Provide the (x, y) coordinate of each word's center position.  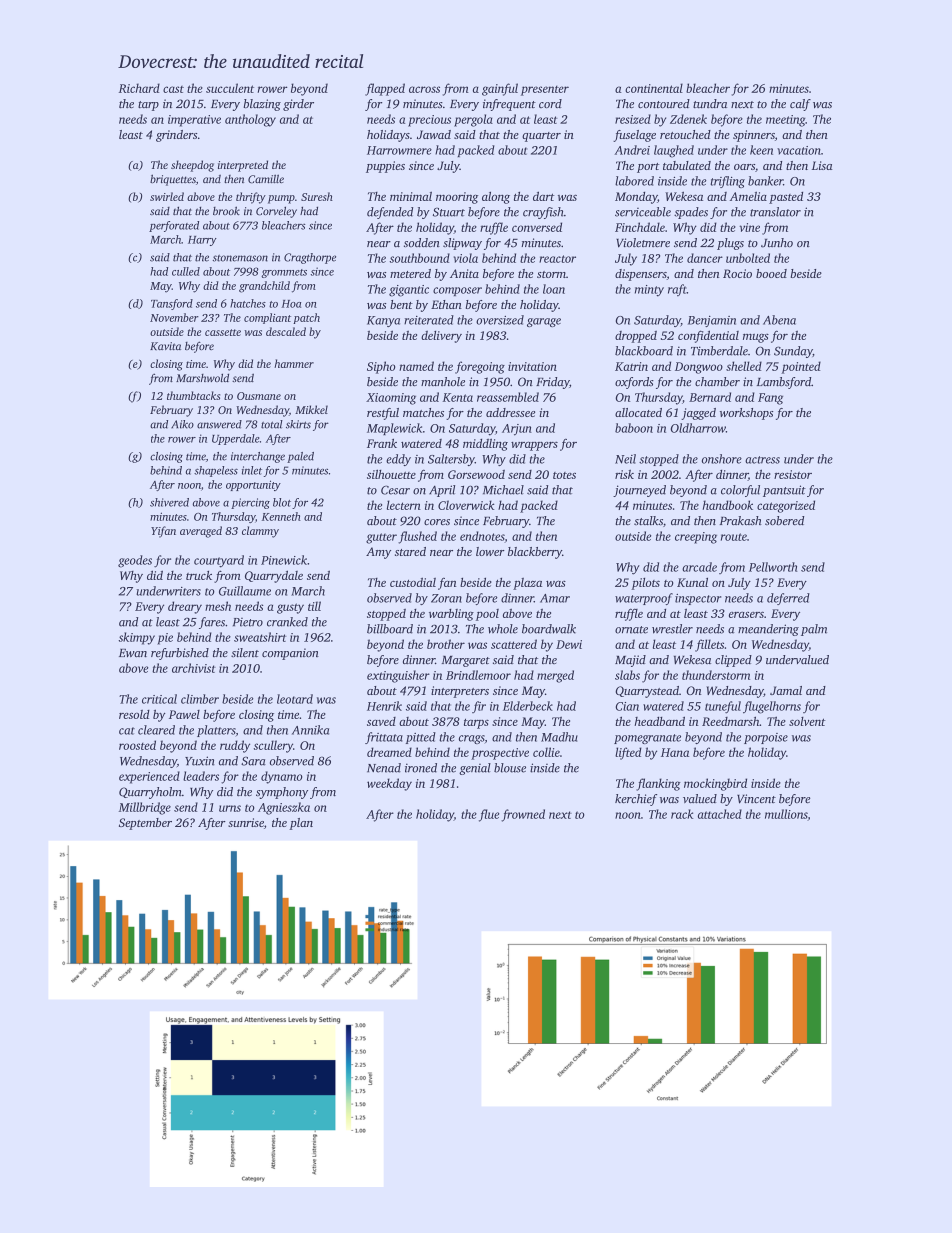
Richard (139, 88)
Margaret (466, 661)
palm (814, 630)
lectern (404, 505)
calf (800, 105)
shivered (169, 502)
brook (226, 210)
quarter (541, 137)
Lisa (822, 165)
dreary (185, 607)
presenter (545, 91)
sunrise (246, 822)
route (734, 537)
